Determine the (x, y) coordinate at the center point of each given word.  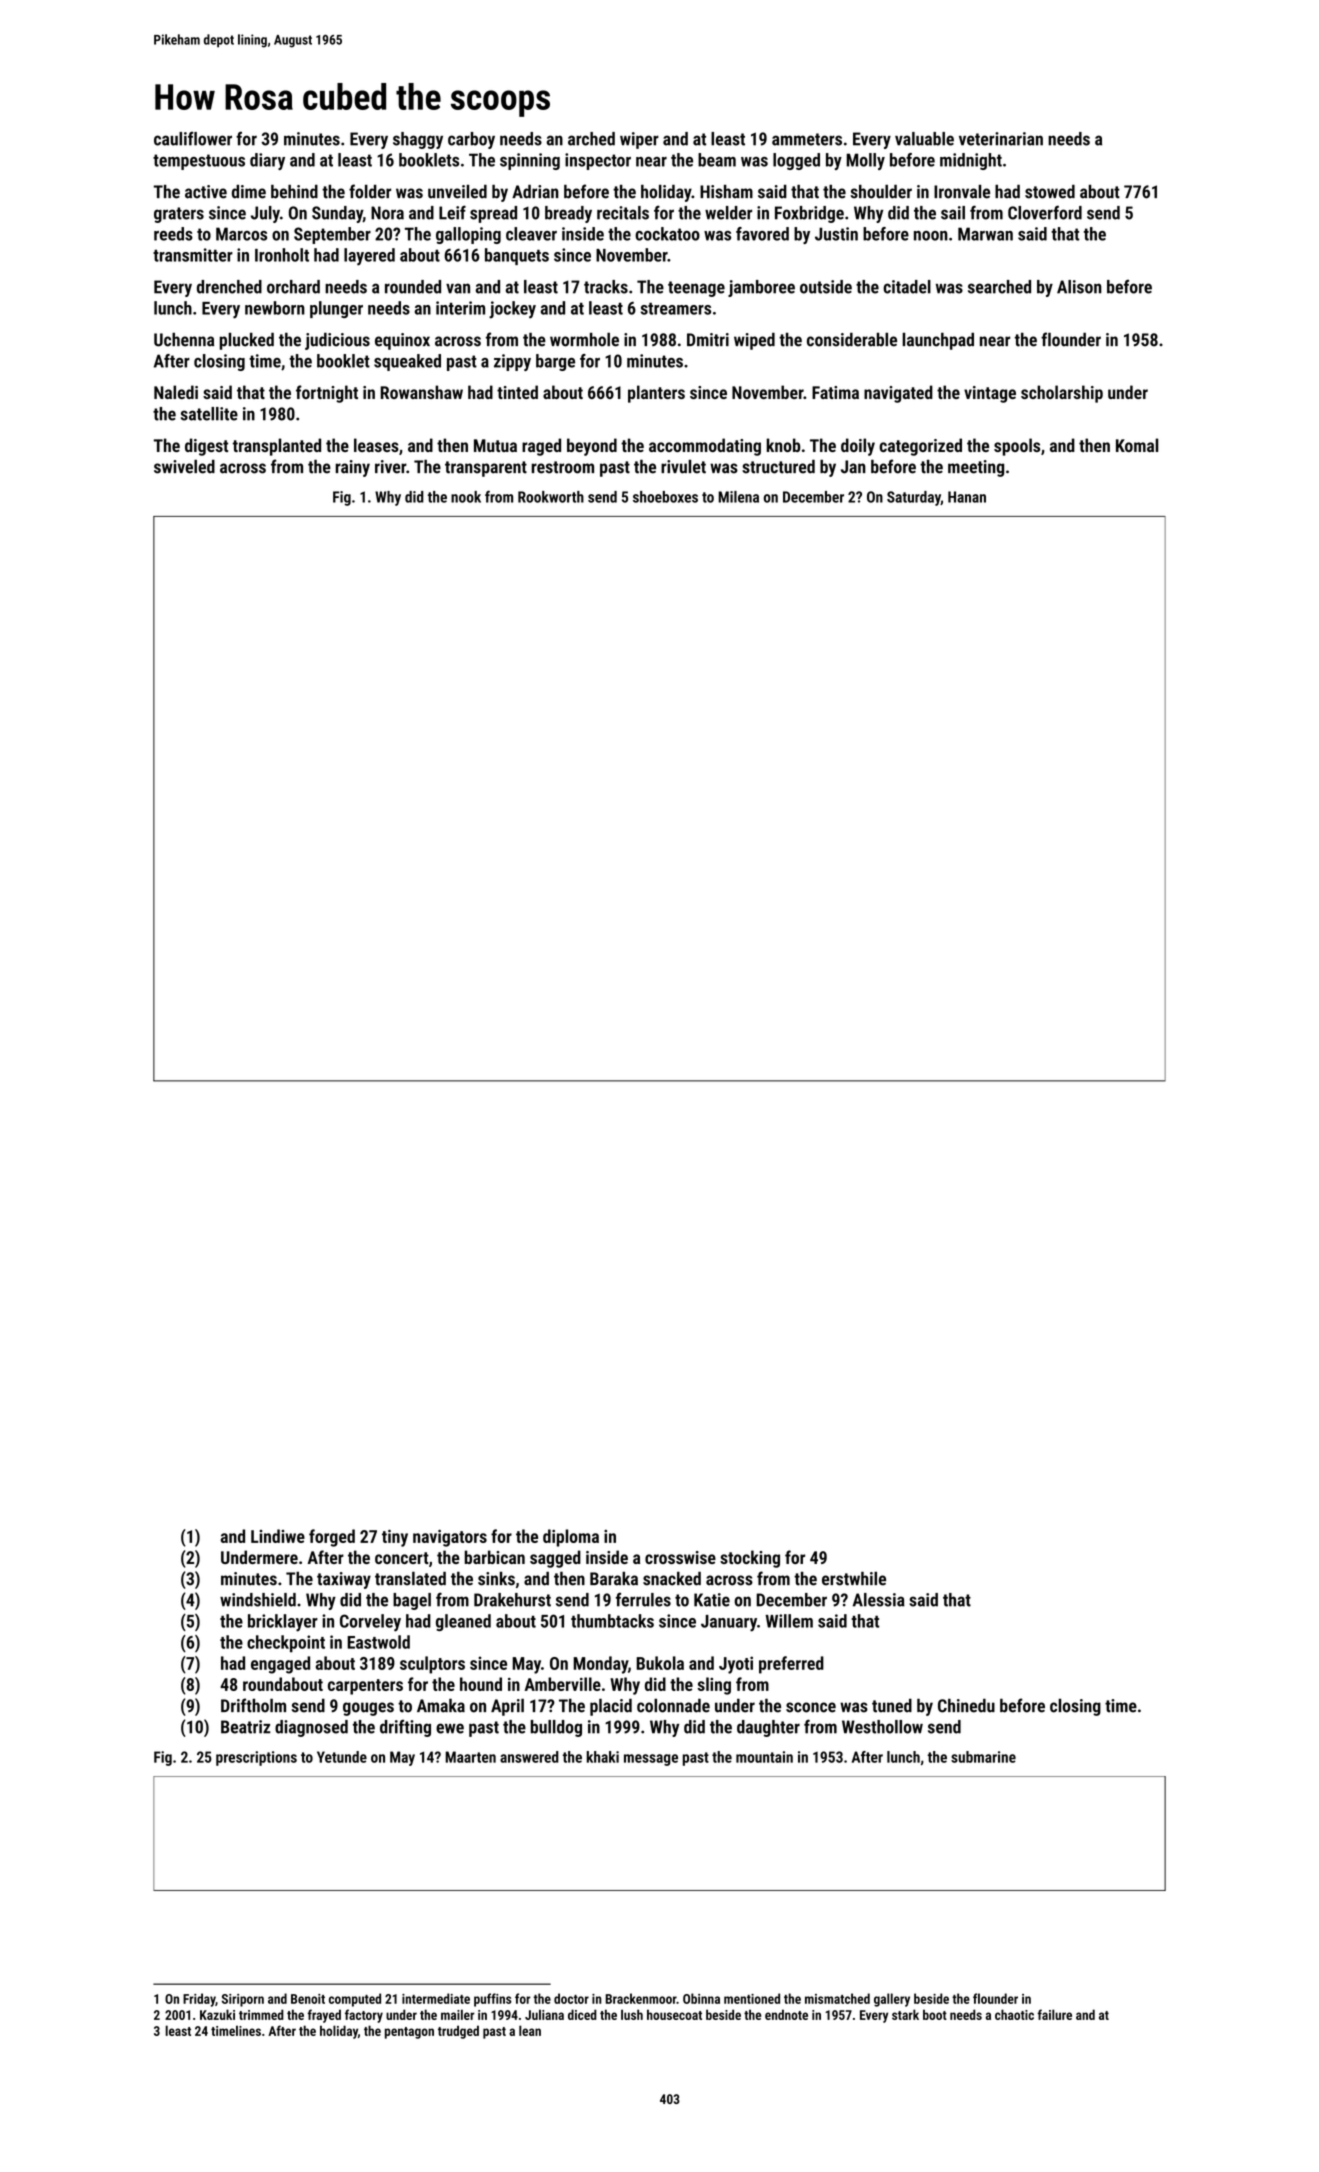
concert (402, 1558)
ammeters (807, 139)
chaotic (1014, 2014)
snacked (672, 1578)
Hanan (967, 497)
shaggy (418, 140)
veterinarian (1001, 139)
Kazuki (217, 2014)
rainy (352, 468)
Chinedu (966, 1705)
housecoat (674, 2014)
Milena (738, 497)
